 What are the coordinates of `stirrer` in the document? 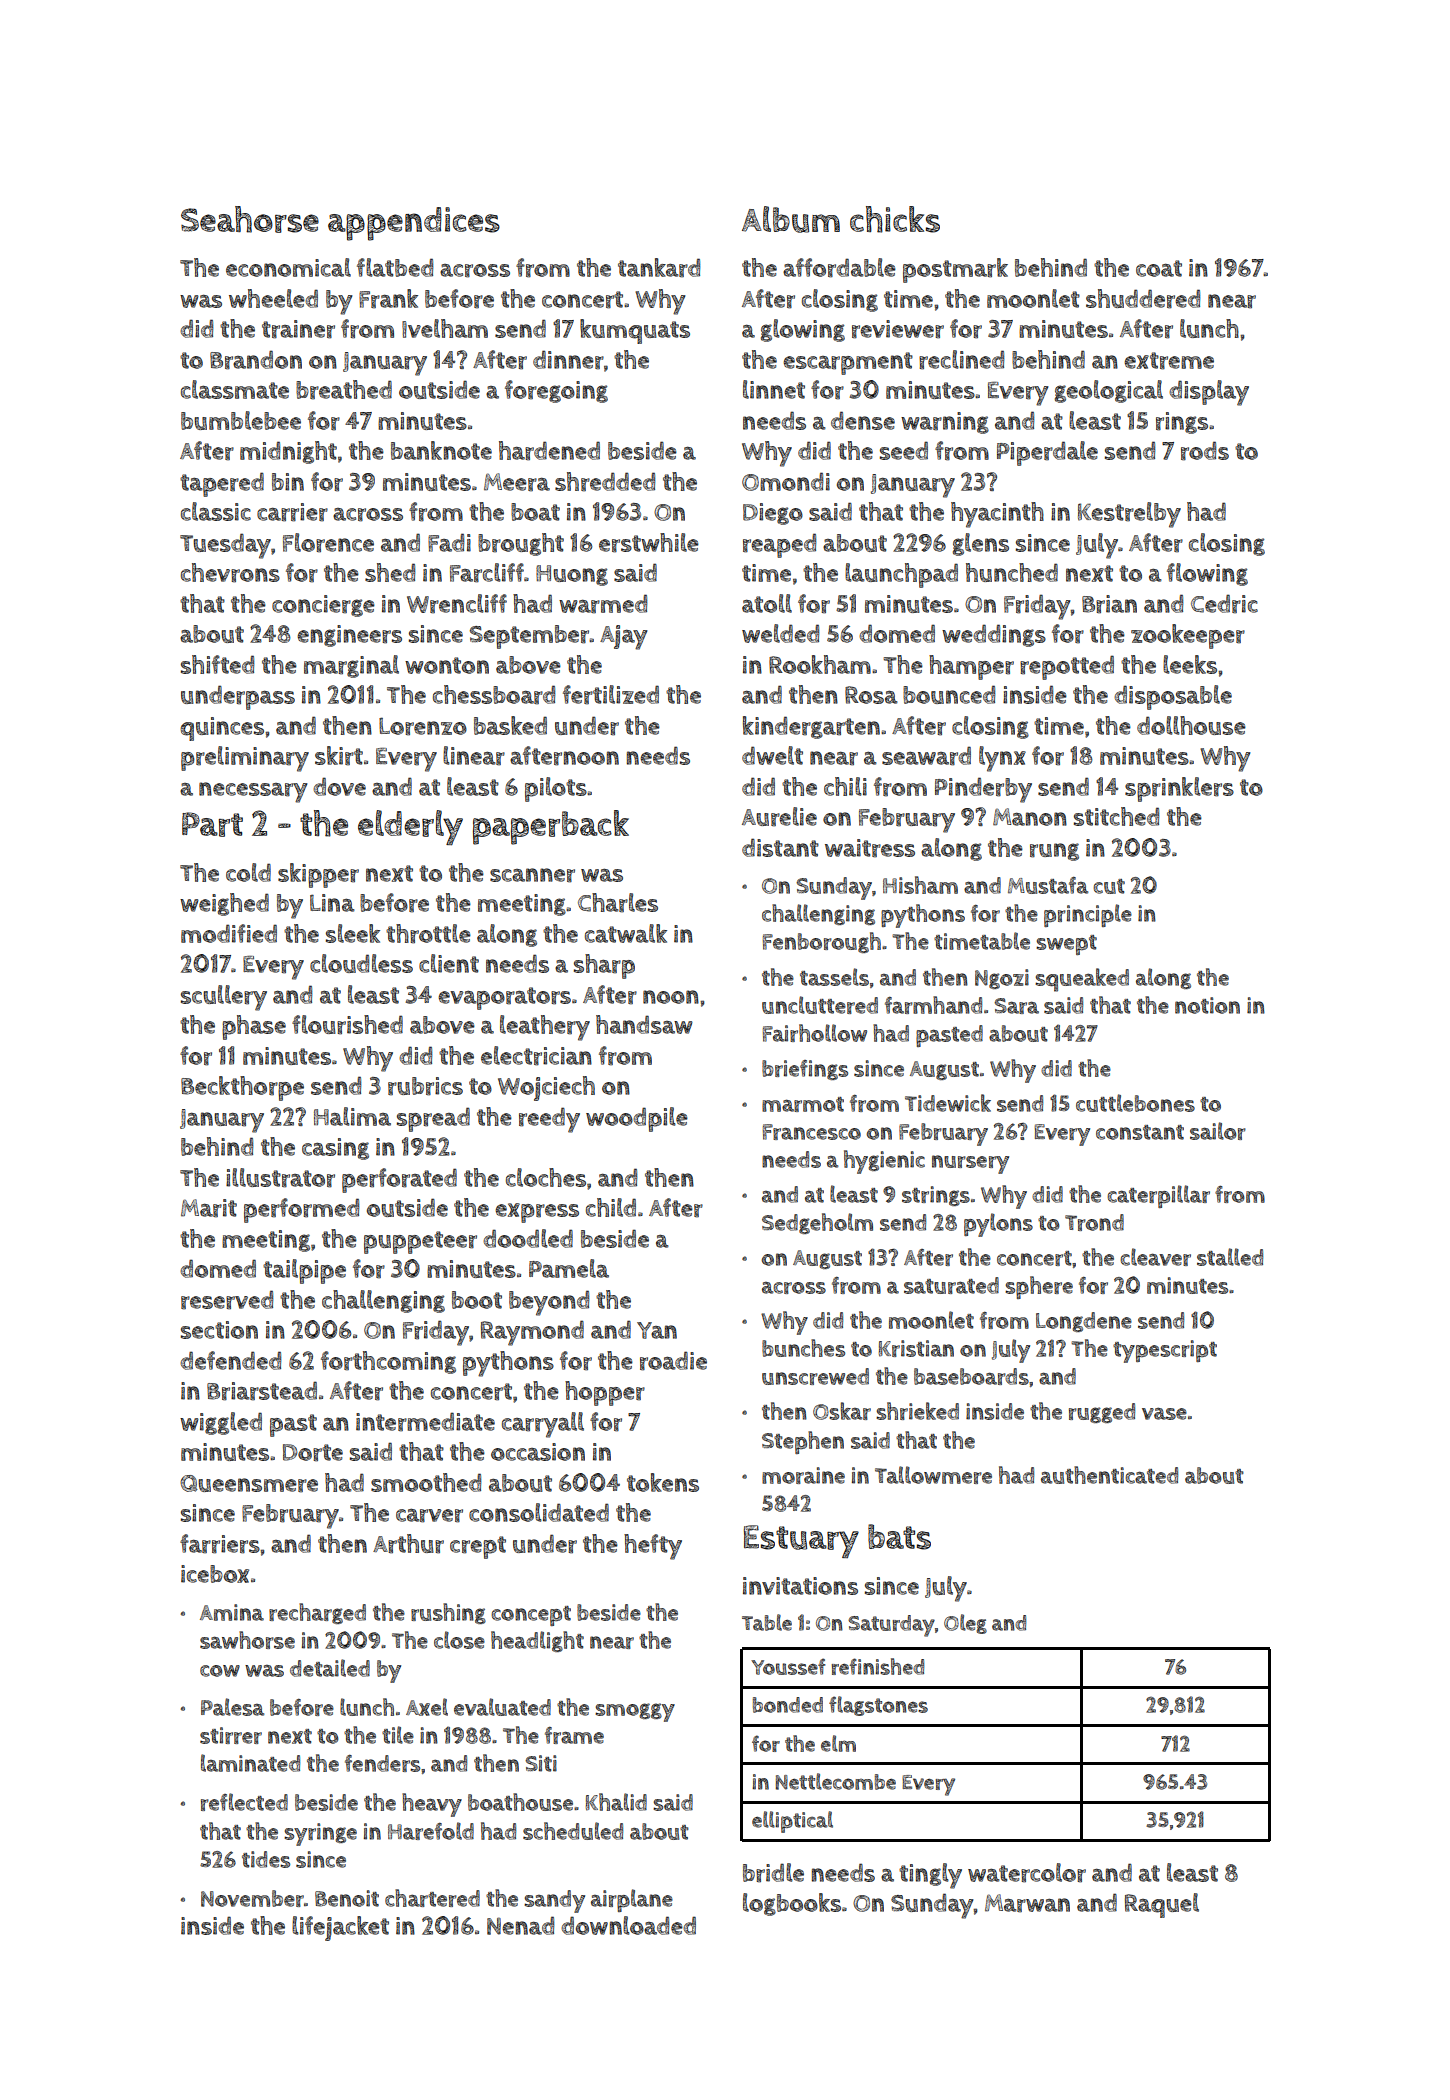 It's located at (231, 1735).
